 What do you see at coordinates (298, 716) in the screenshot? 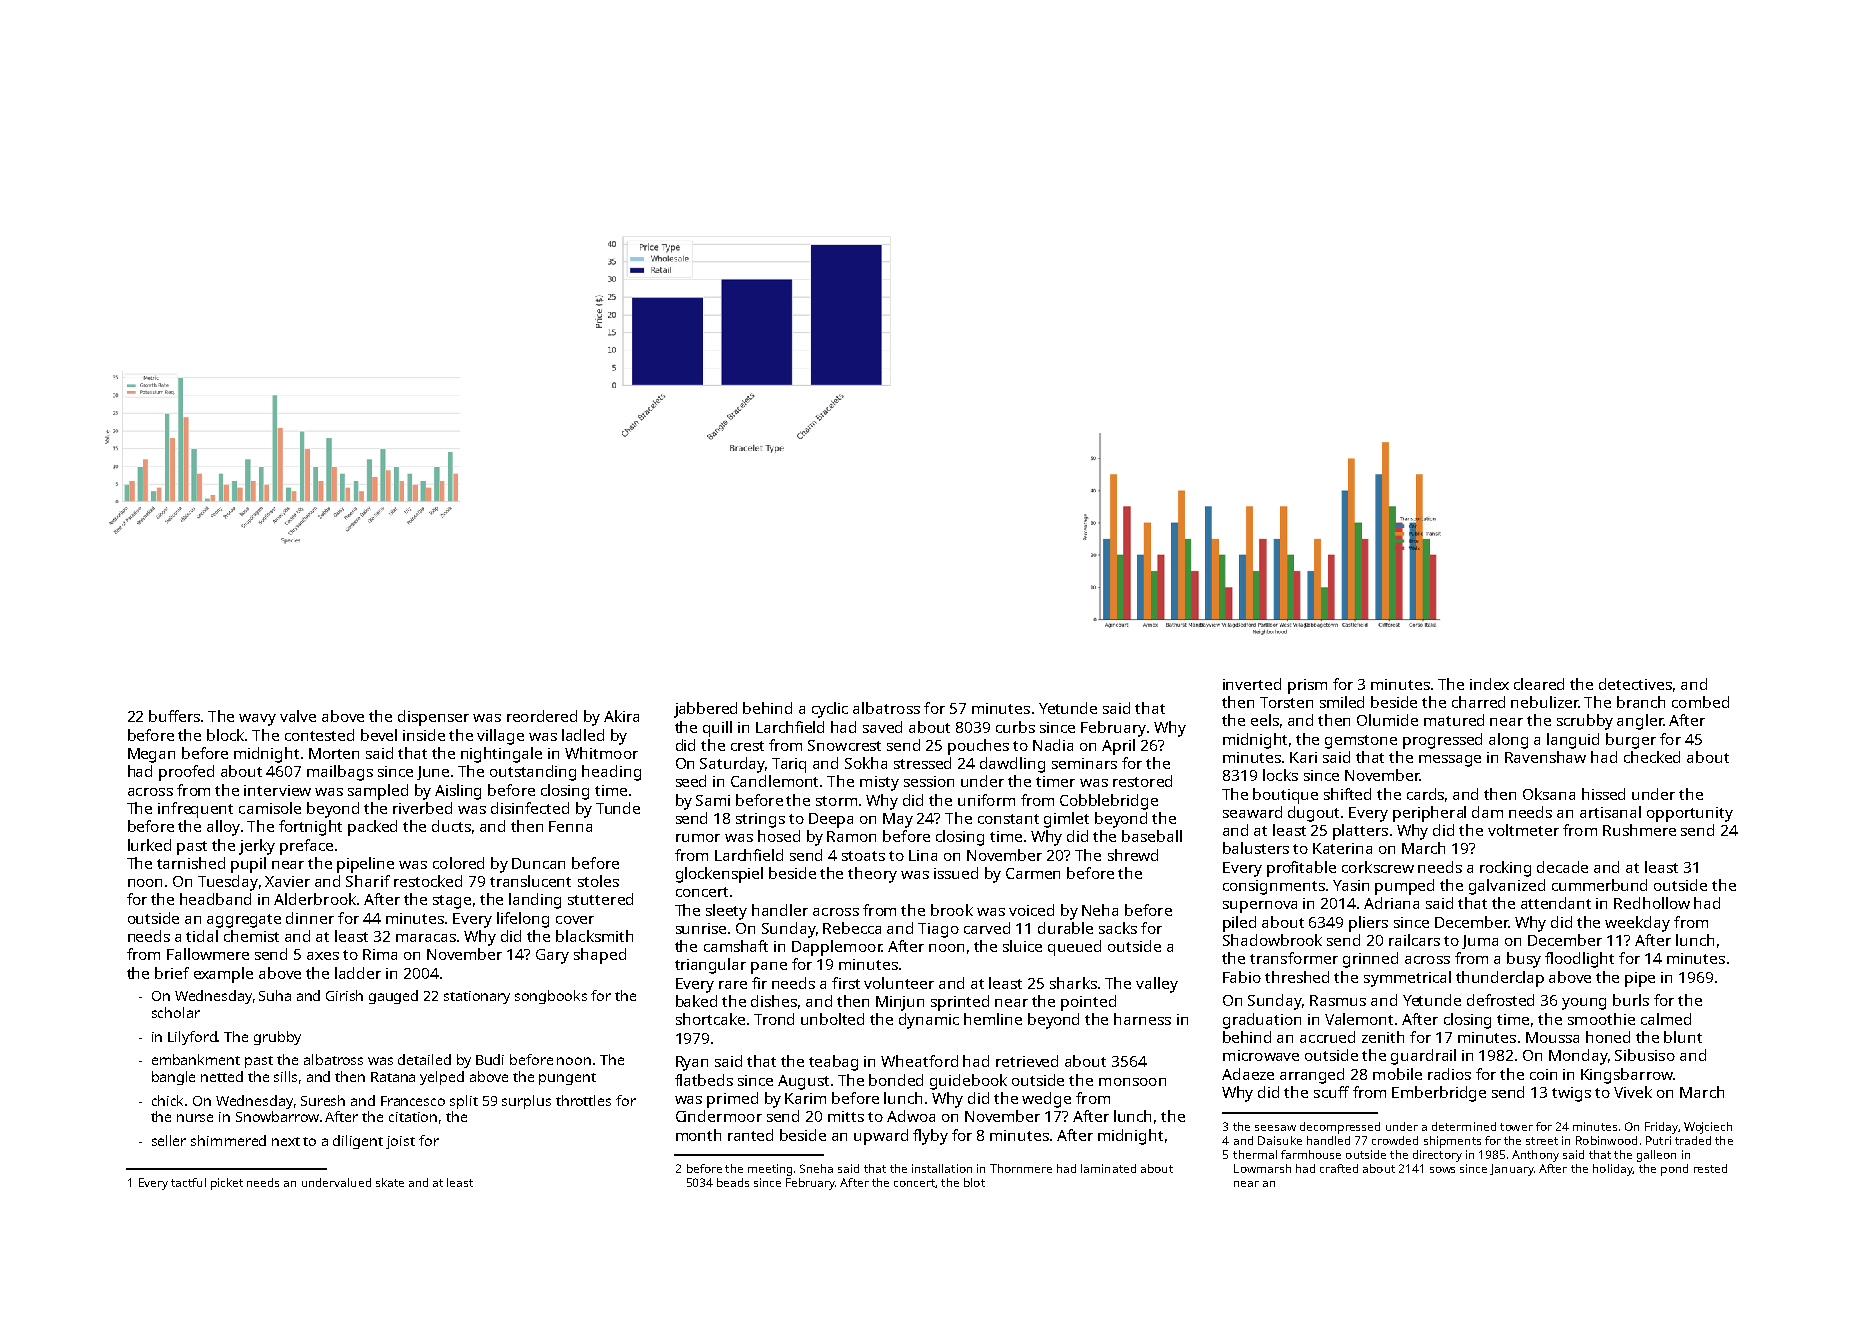
I see `valve` at bounding box center [298, 716].
